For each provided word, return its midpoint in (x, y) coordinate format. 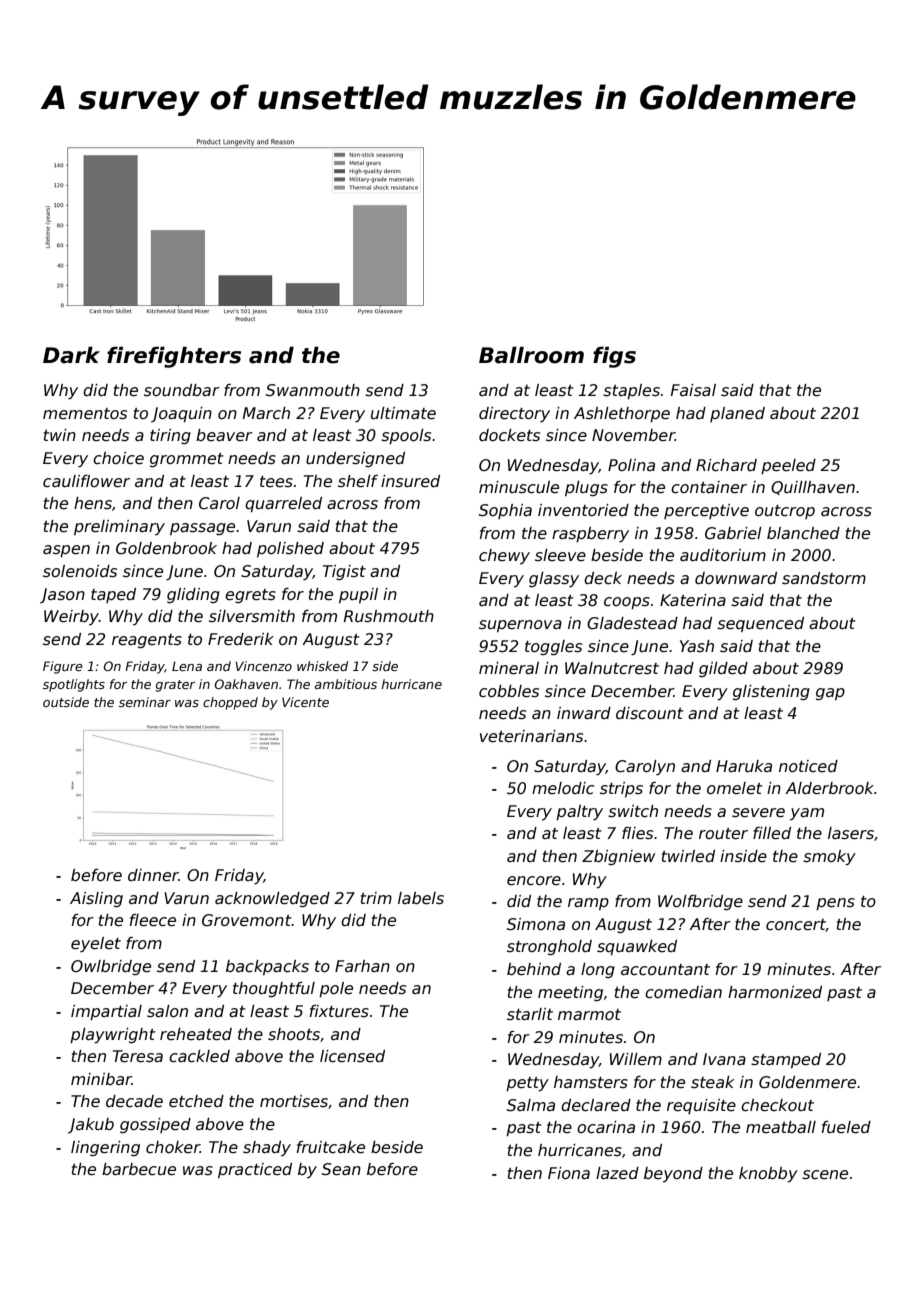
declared (596, 1105)
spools (406, 436)
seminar (145, 702)
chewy (504, 556)
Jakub (91, 1125)
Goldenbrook (166, 548)
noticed (808, 766)
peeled (788, 466)
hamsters (591, 1082)
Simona (536, 924)
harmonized (775, 992)
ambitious (346, 684)
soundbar (182, 390)
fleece (153, 920)
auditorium (723, 555)
